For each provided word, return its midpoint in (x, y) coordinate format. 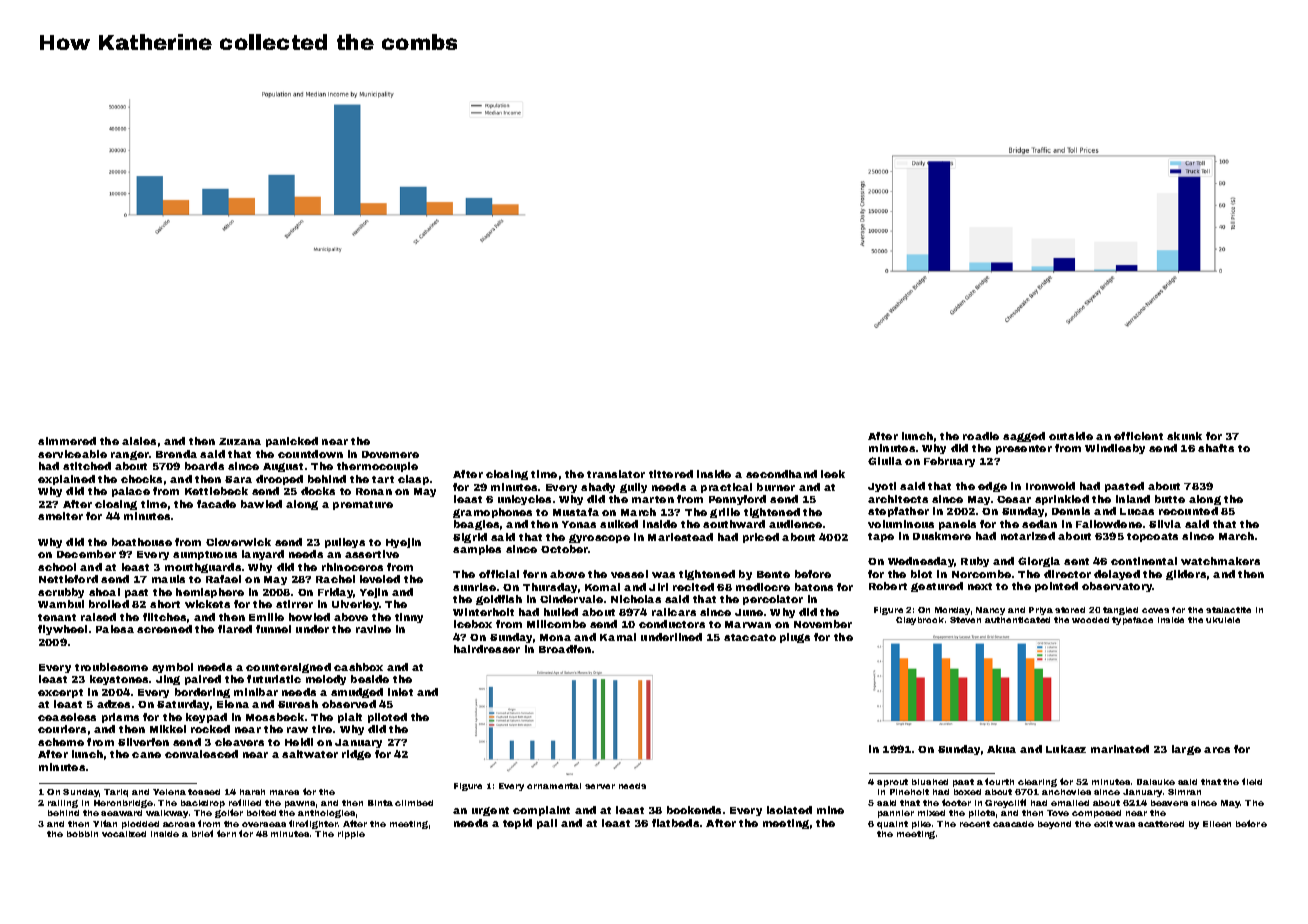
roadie (981, 436)
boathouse (142, 542)
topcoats (1152, 537)
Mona (555, 637)
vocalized (124, 834)
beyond (1054, 825)
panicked (292, 442)
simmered (67, 441)
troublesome (111, 667)
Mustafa (576, 512)
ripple (351, 835)
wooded (1090, 620)
